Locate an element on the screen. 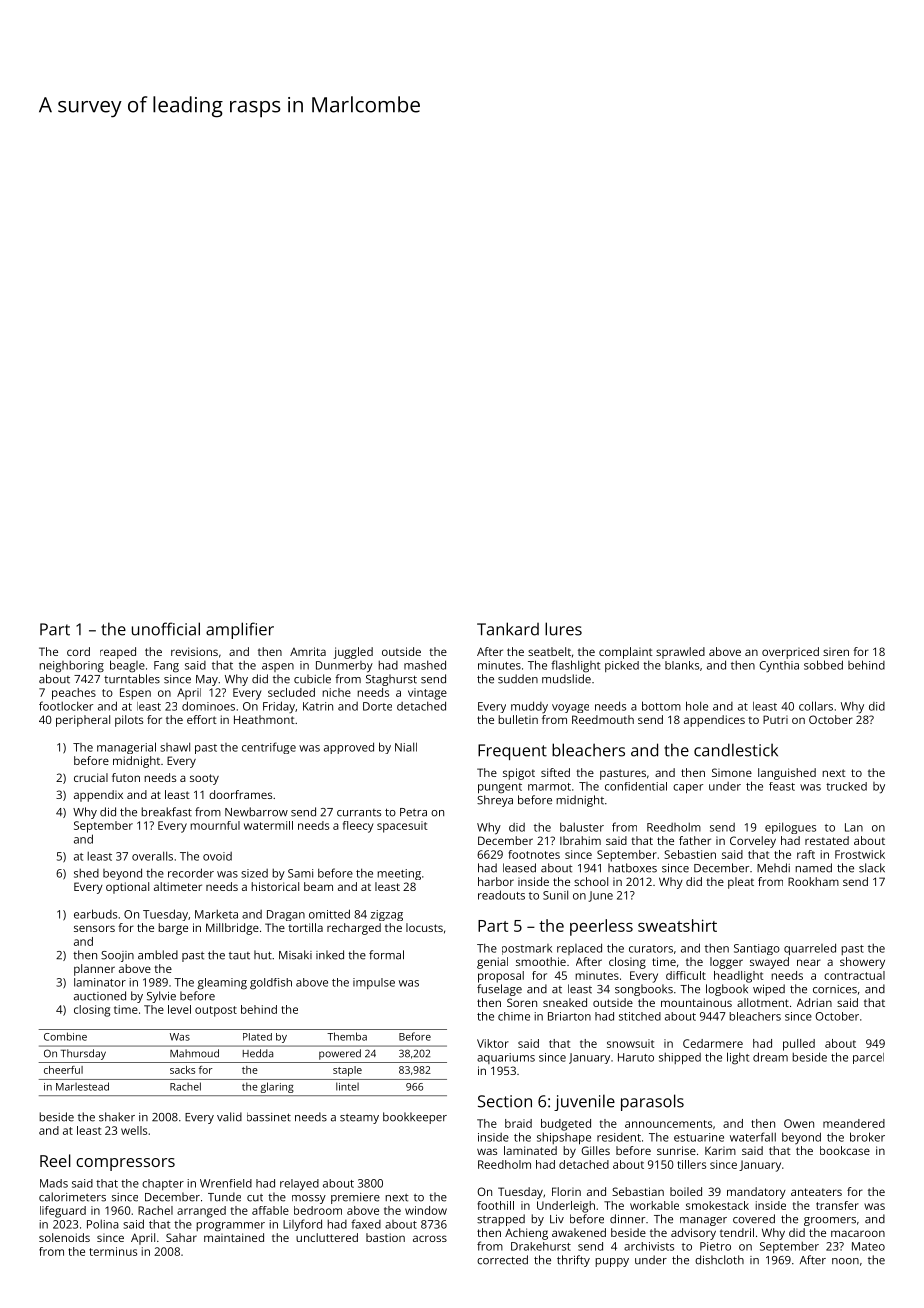  Niall is located at coordinates (406, 747).
